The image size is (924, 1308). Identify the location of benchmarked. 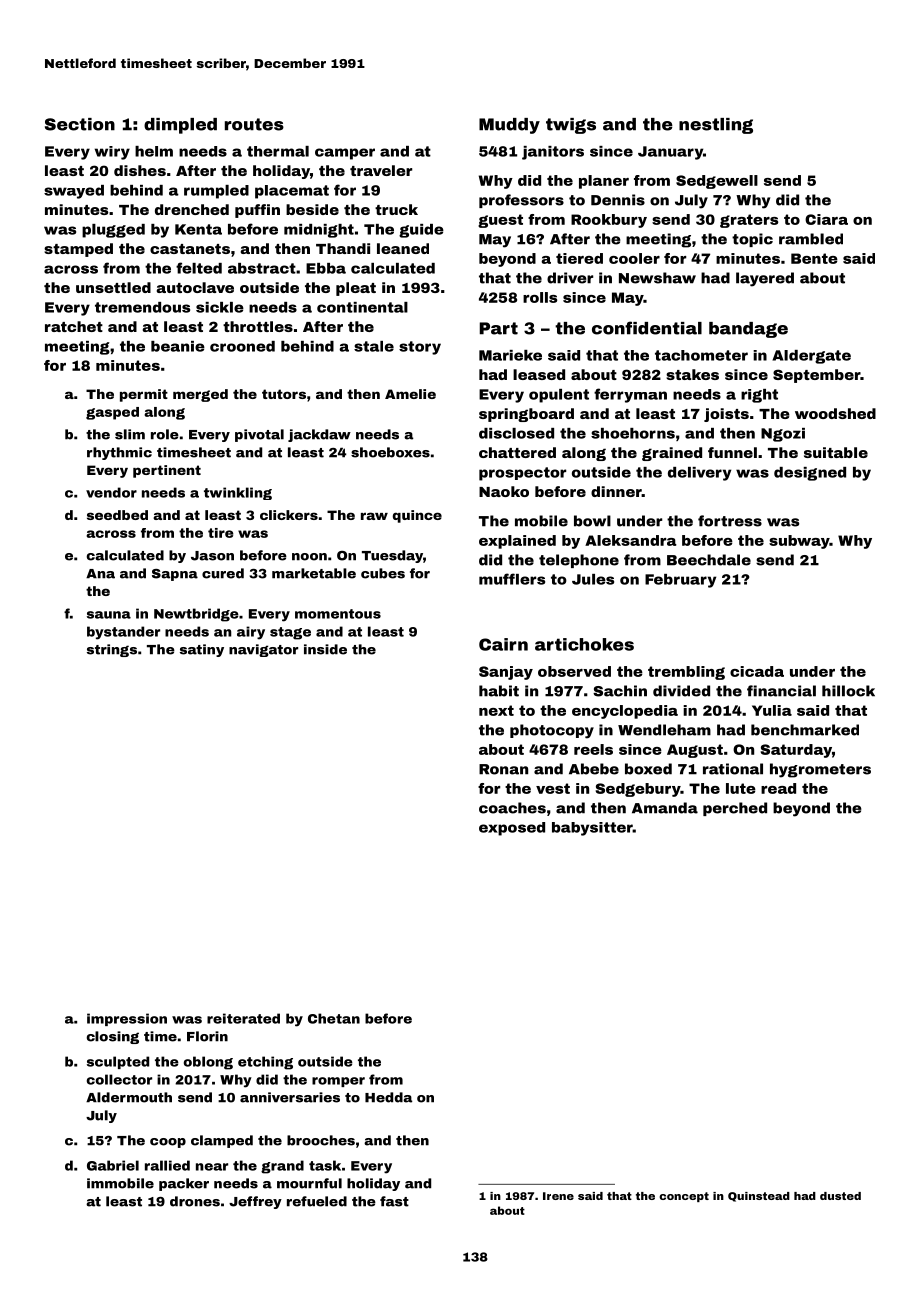
(805, 730).
